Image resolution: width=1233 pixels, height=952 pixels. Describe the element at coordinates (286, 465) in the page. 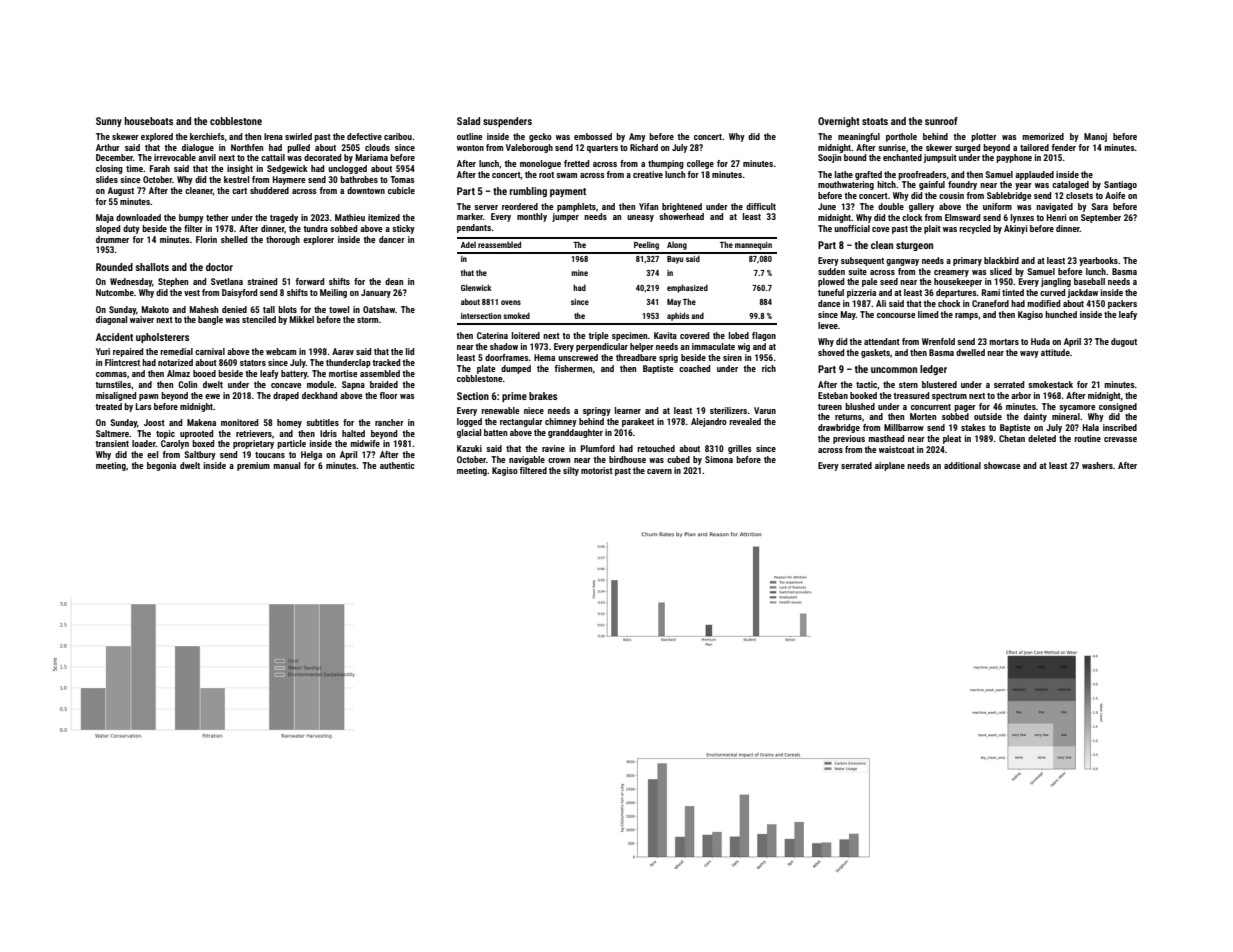

I see `manual` at that location.
